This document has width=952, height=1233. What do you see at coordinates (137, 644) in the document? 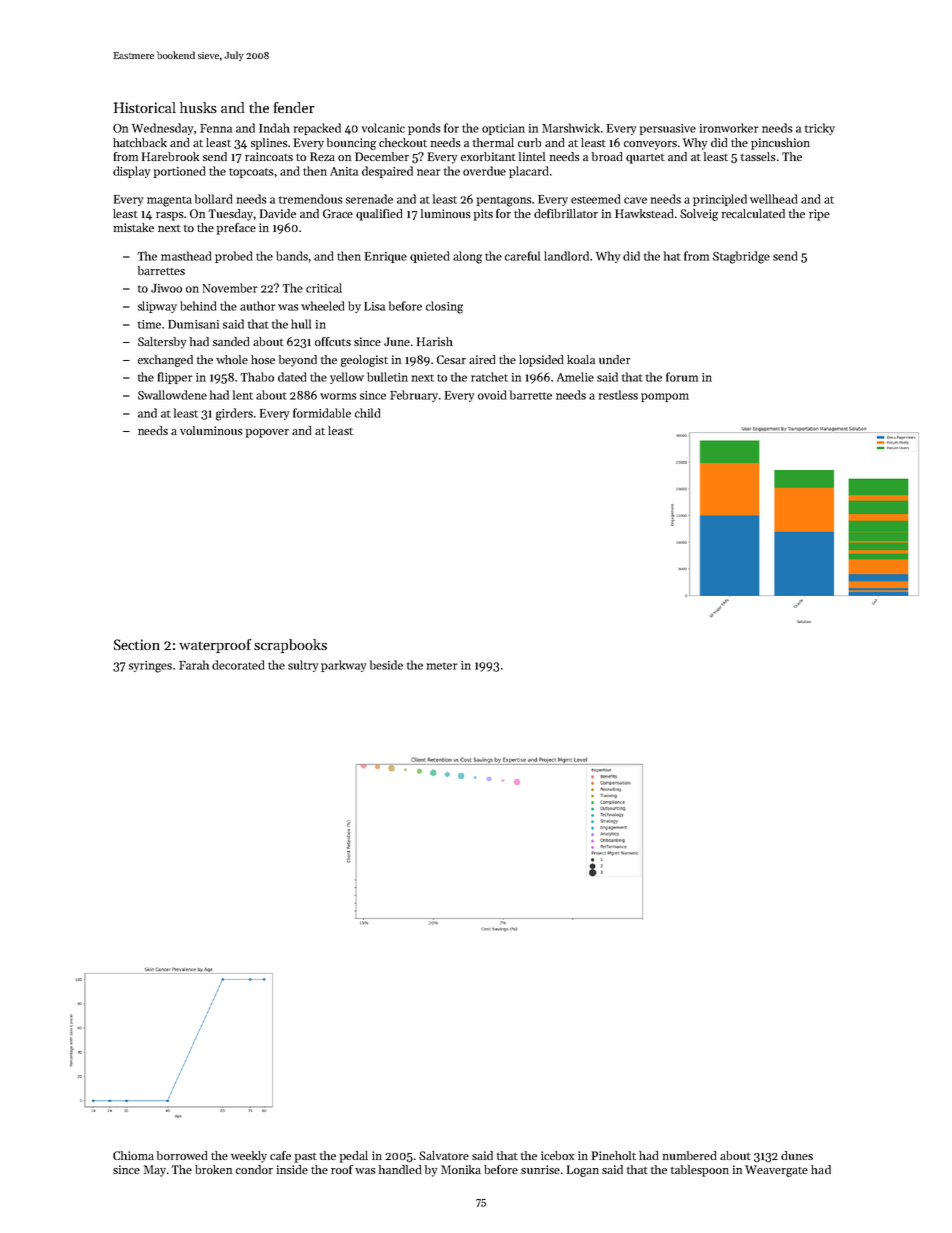
I see `Section` at bounding box center [137, 644].
